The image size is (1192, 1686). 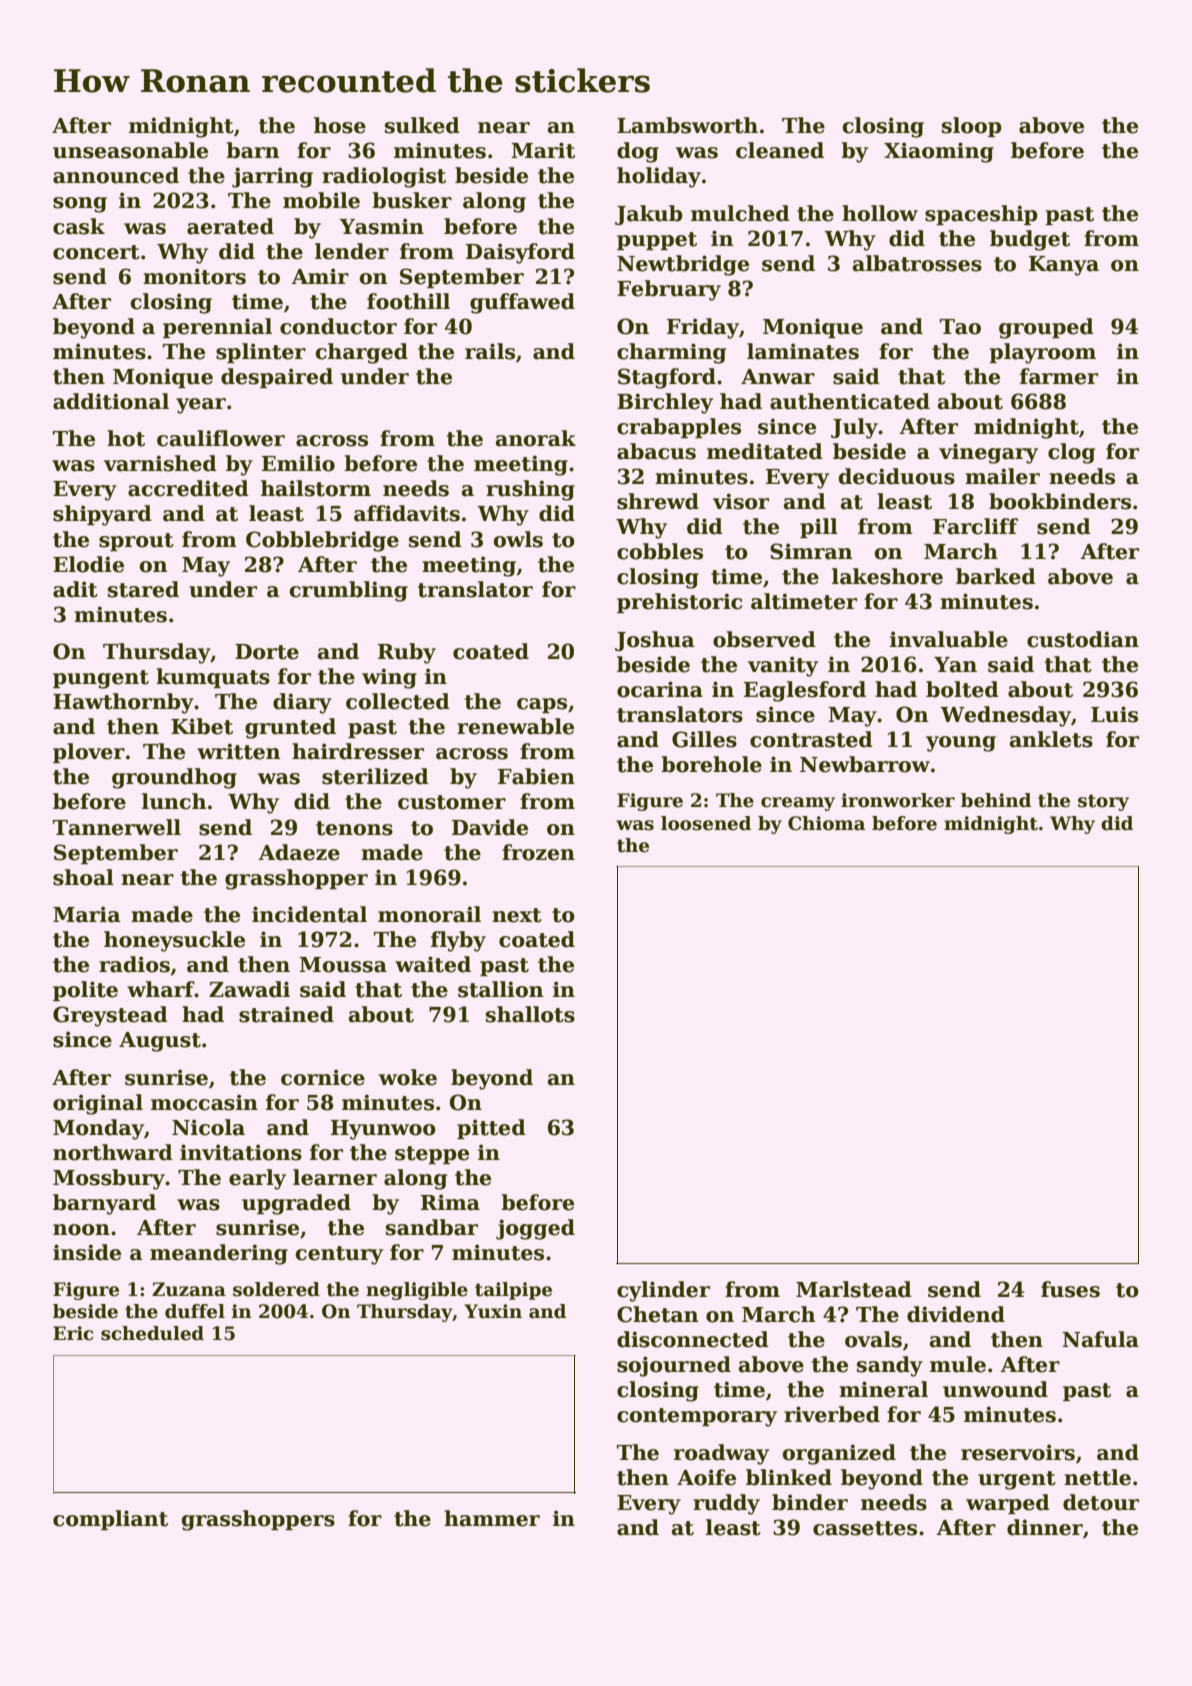 What do you see at coordinates (520, 253) in the screenshot?
I see `Daisyford` at bounding box center [520, 253].
